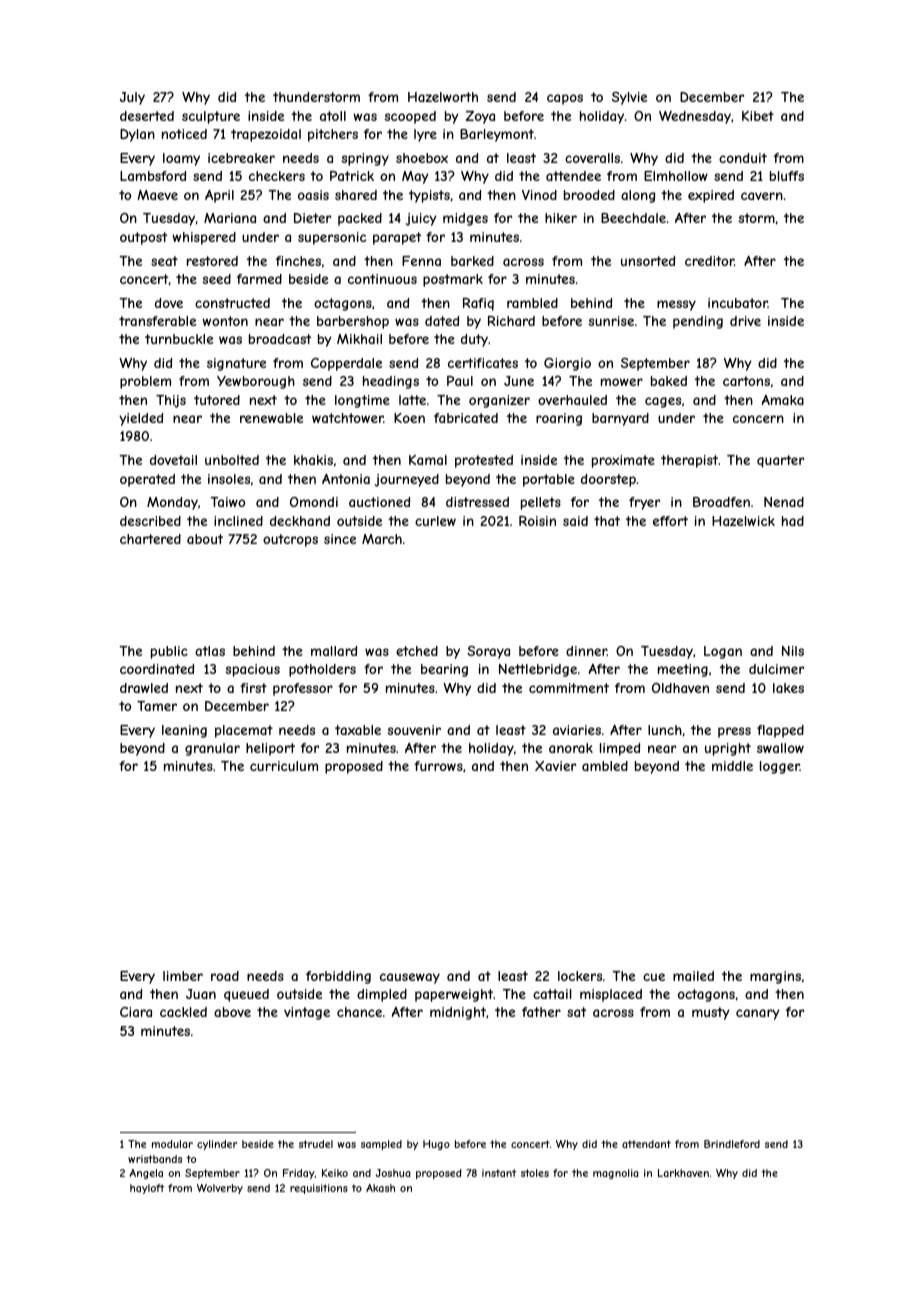 The width and height of the screenshot is (924, 1308). Describe the element at coordinates (709, 261) in the screenshot. I see `creditor` at that location.
